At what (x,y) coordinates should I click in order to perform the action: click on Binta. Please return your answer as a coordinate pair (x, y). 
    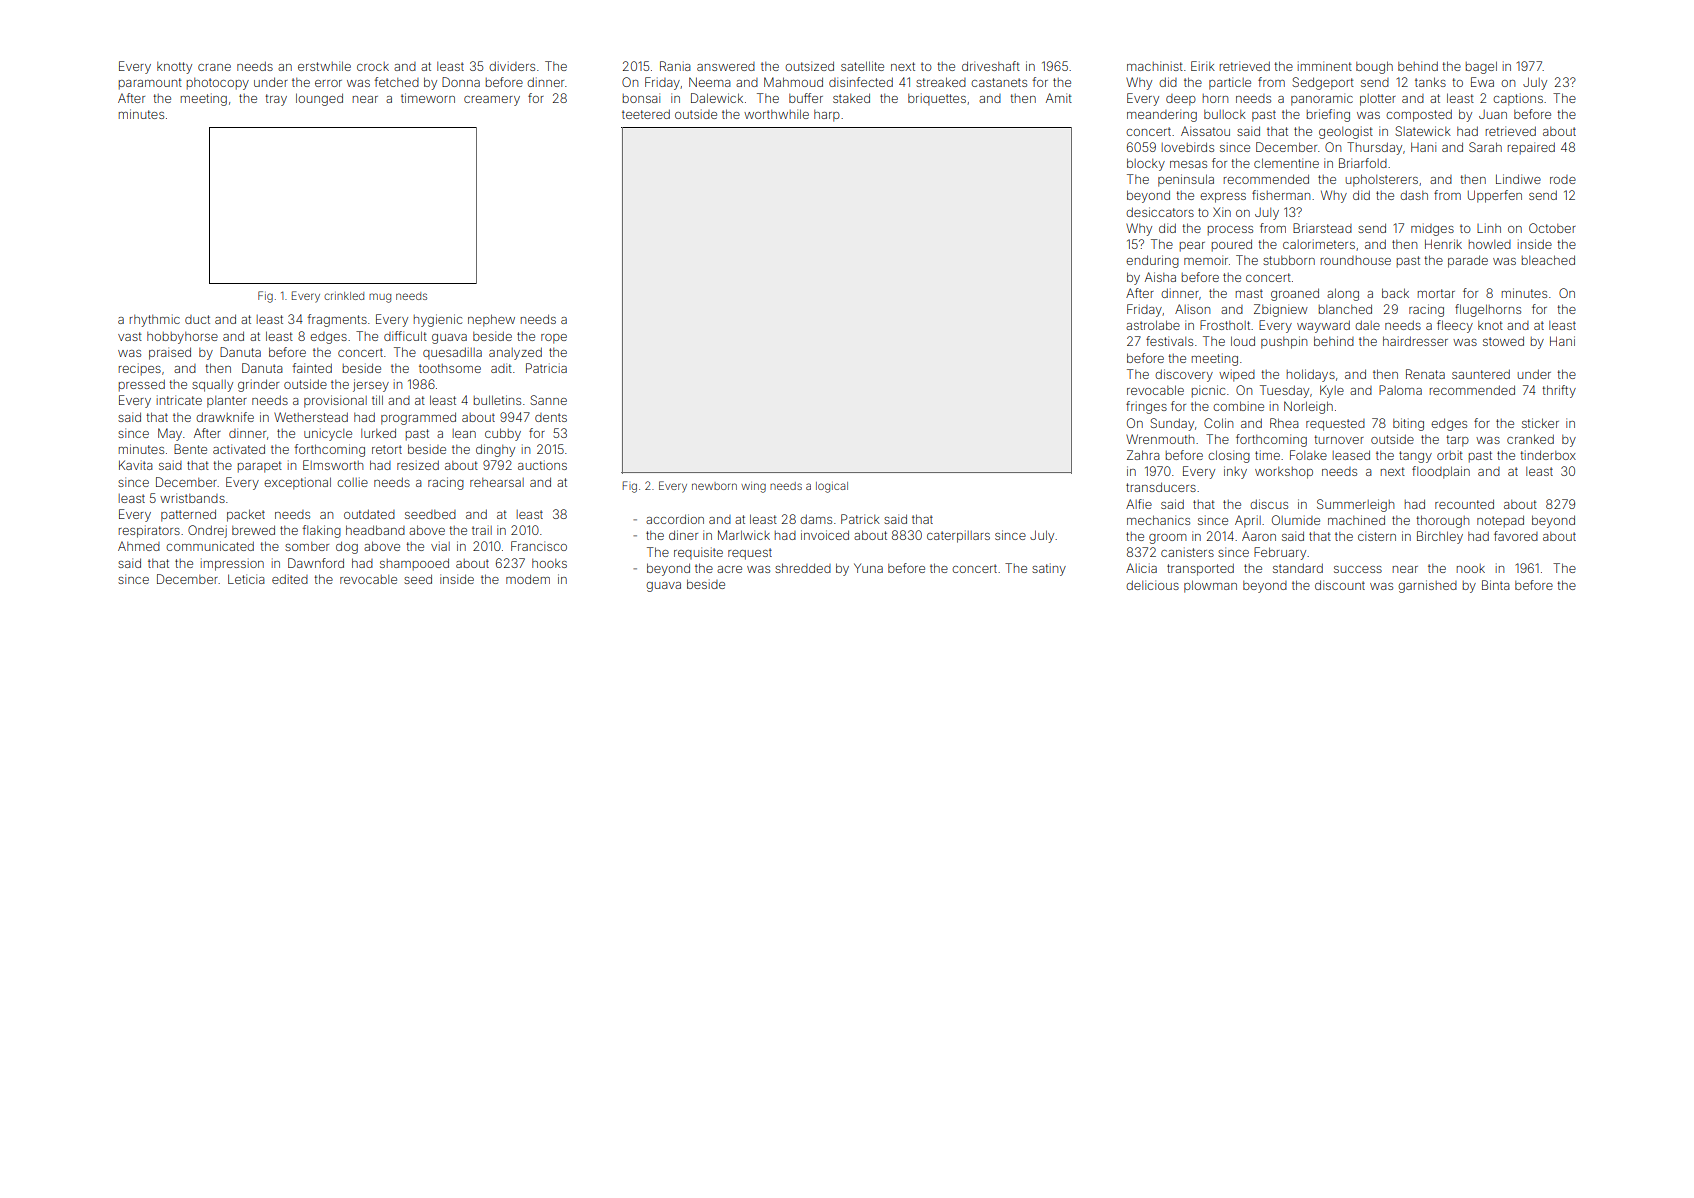
    Looking at the image, I should click on (1496, 585).
